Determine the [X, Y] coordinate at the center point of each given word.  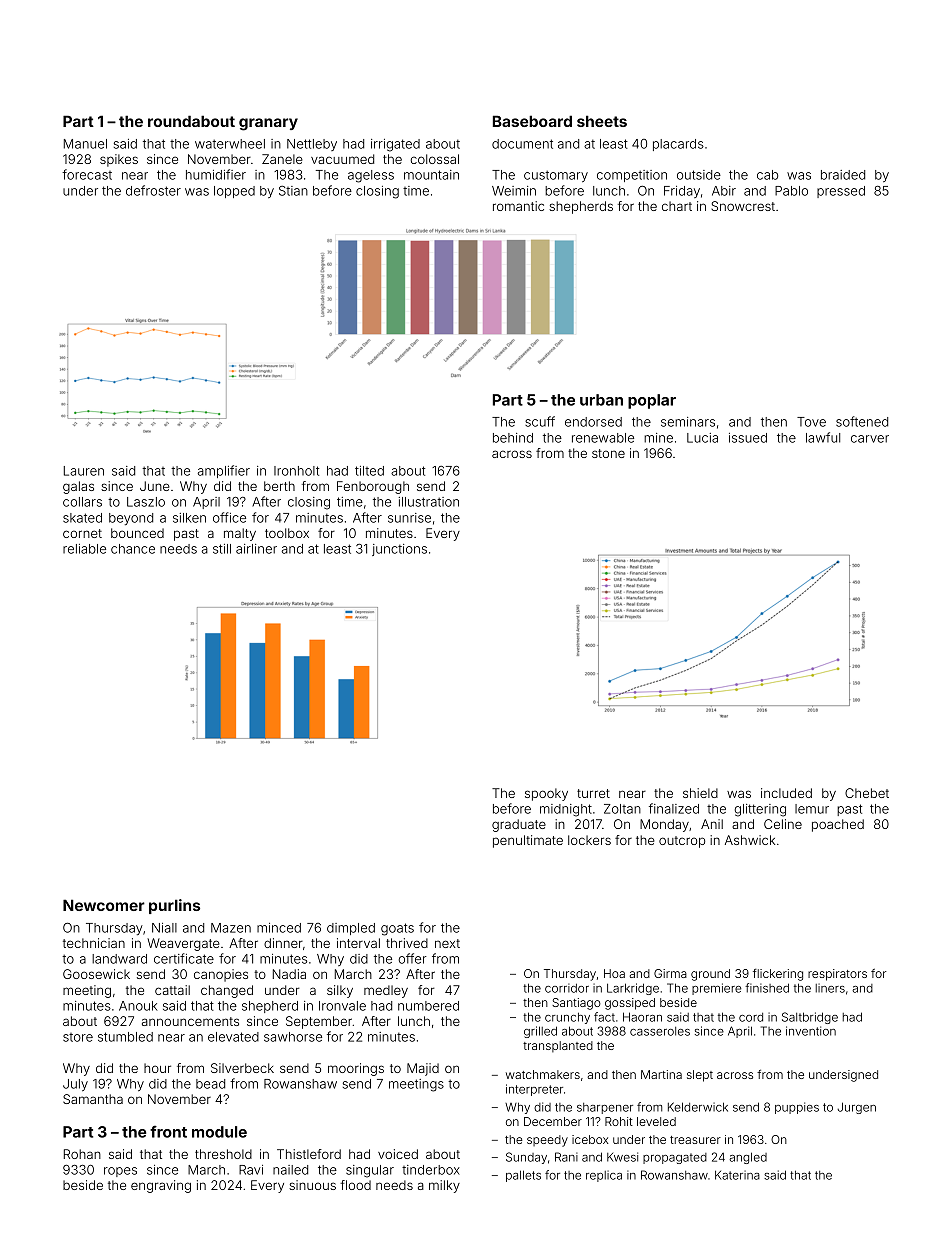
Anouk [138, 1006]
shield [700, 793]
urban [601, 400]
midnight [566, 810]
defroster [153, 190]
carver [870, 439]
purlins [174, 906]
